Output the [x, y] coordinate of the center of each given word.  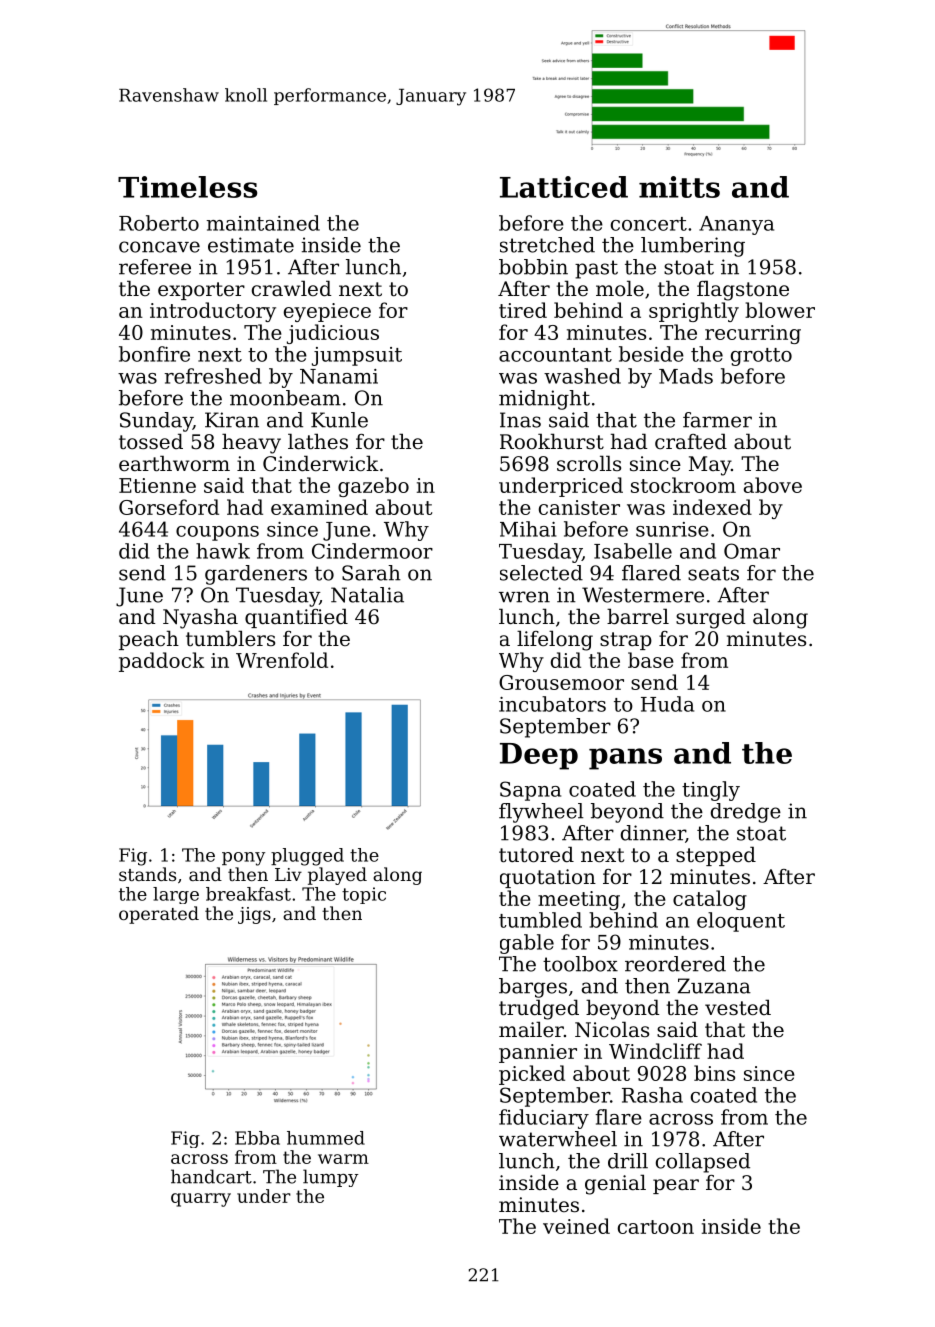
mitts [679, 187]
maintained [263, 223]
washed [582, 376]
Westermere [643, 595]
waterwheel [558, 1139]
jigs [254, 915]
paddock [161, 662]
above [773, 485]
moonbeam [285, 398]
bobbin [533, 267]
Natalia [367, 595]
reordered [675, 964]
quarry [201, 1200]
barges [533, 988]
